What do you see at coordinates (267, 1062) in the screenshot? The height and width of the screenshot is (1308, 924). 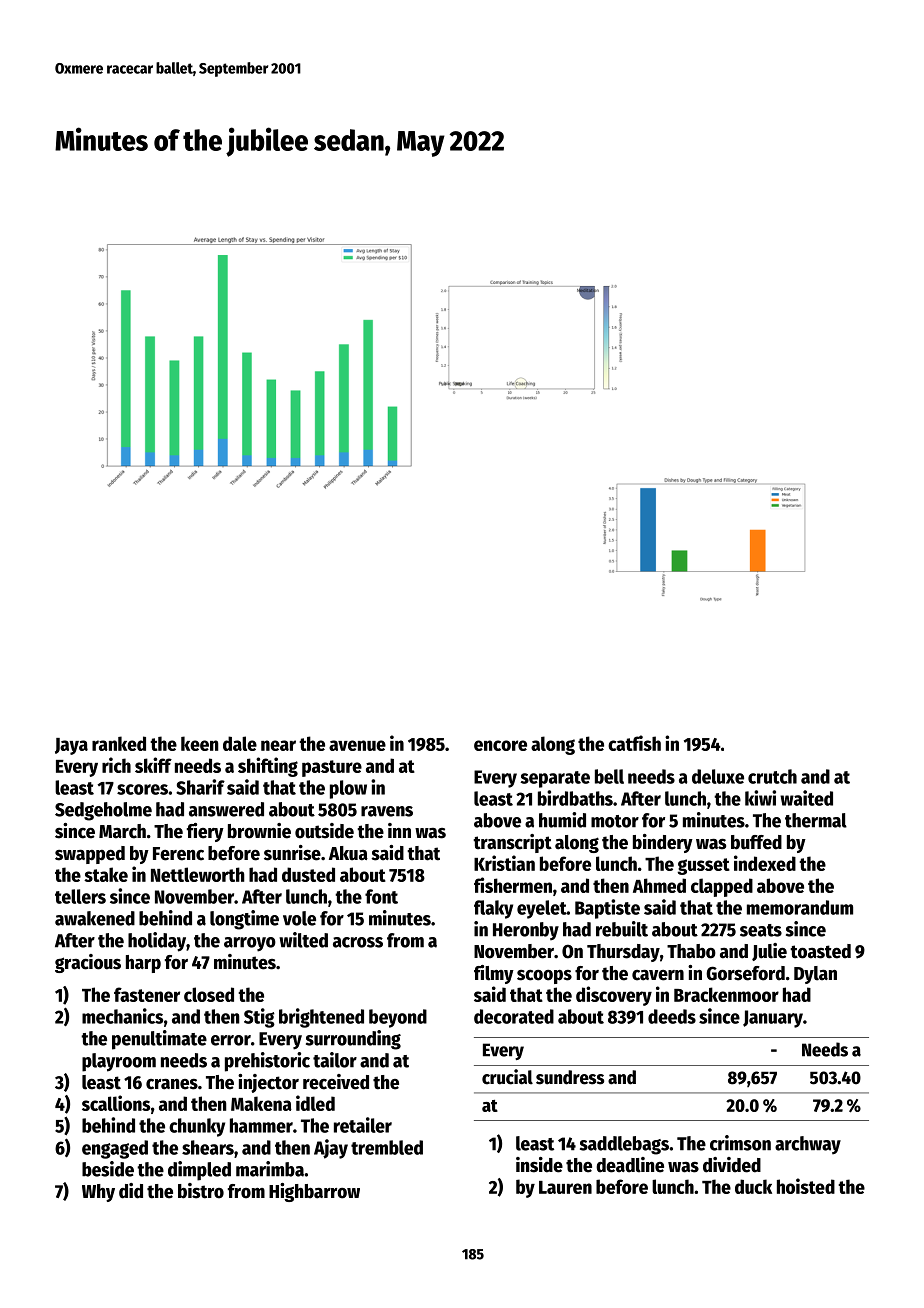 I see `prehistoric` at bounding box center [267, 1062].
